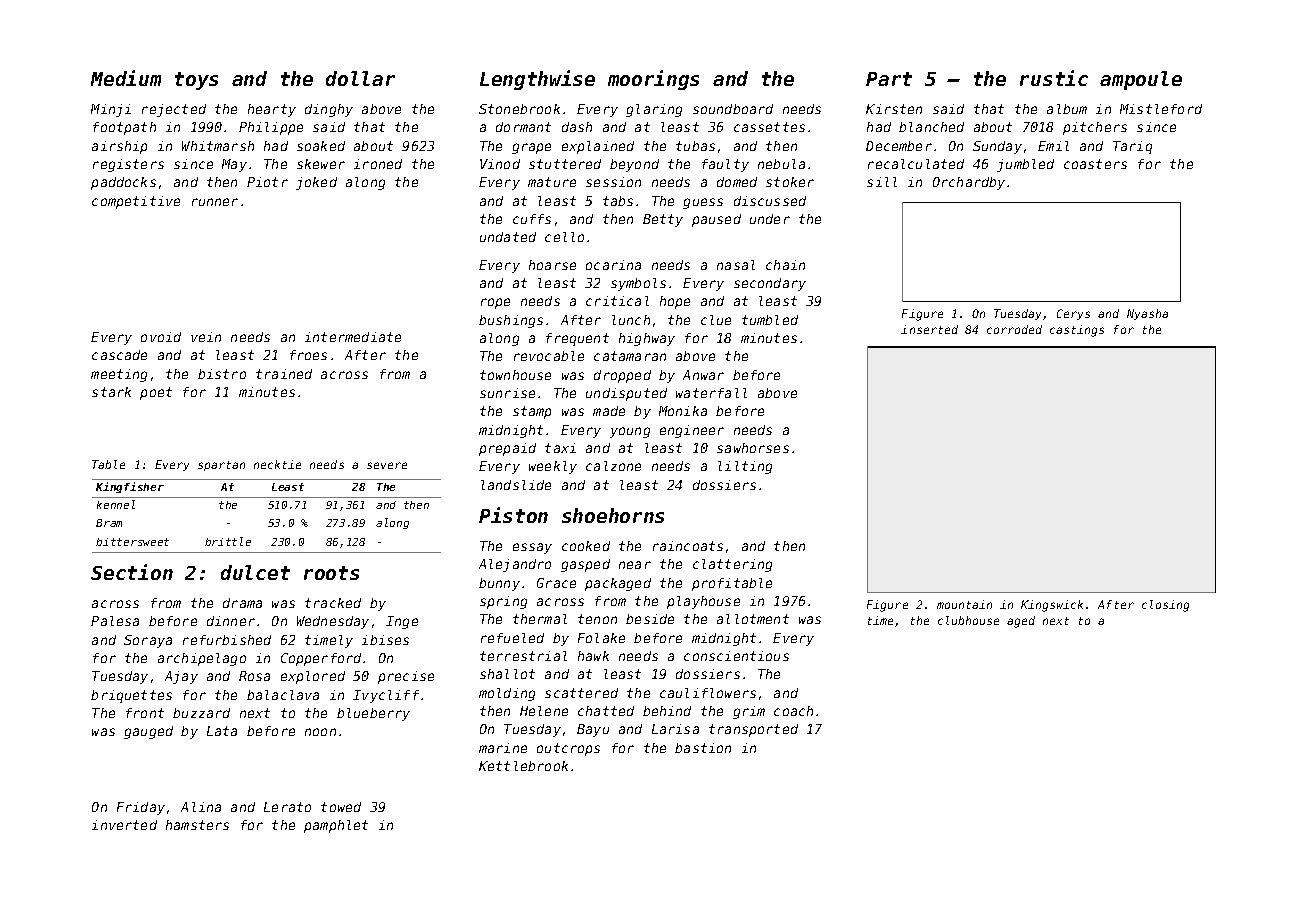 This screenshot has height=924, width=1308. Describe the element at coordinates (360, 78) in the screenshot. I see `dollar` at that location.
